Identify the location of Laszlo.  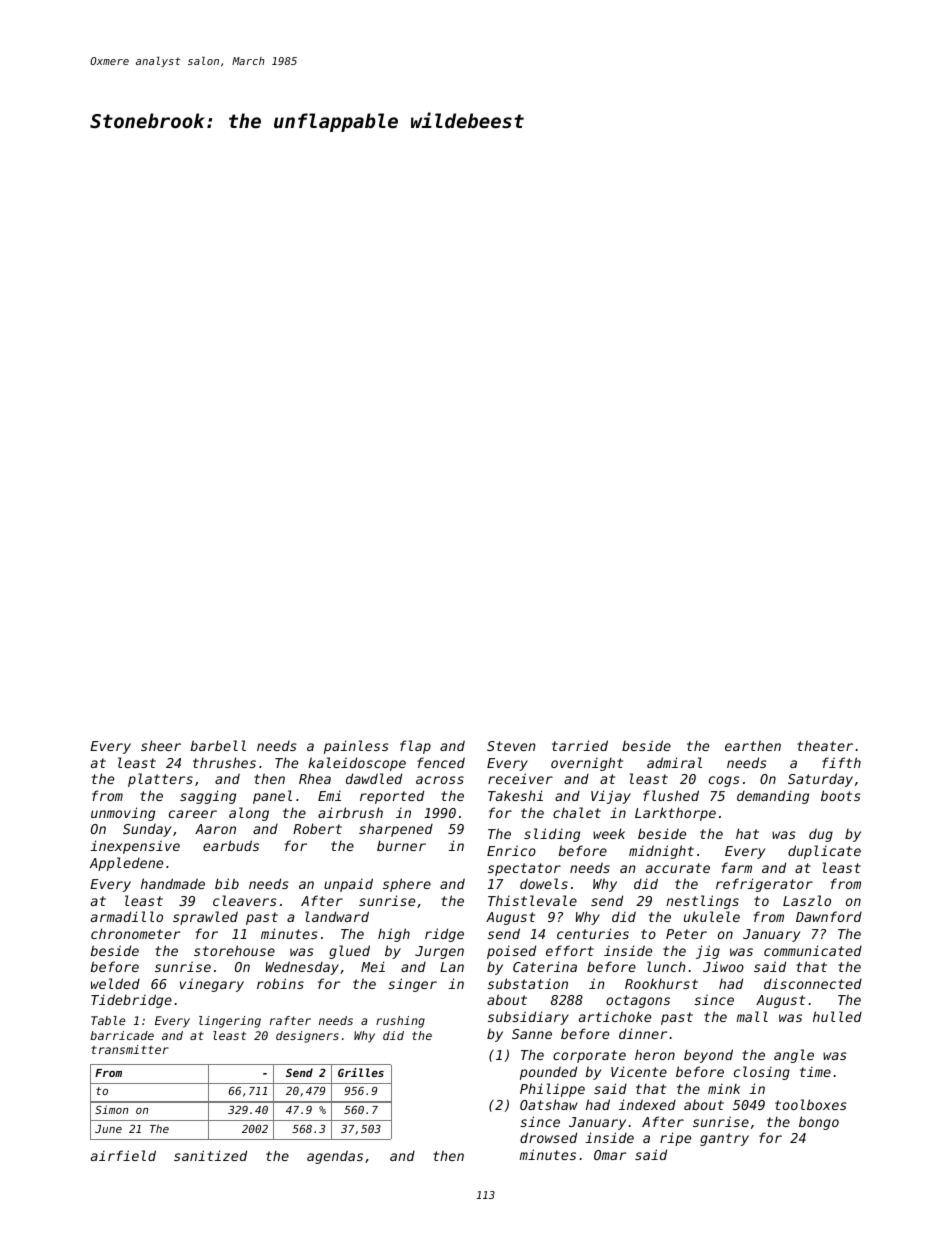
(807, 900).
